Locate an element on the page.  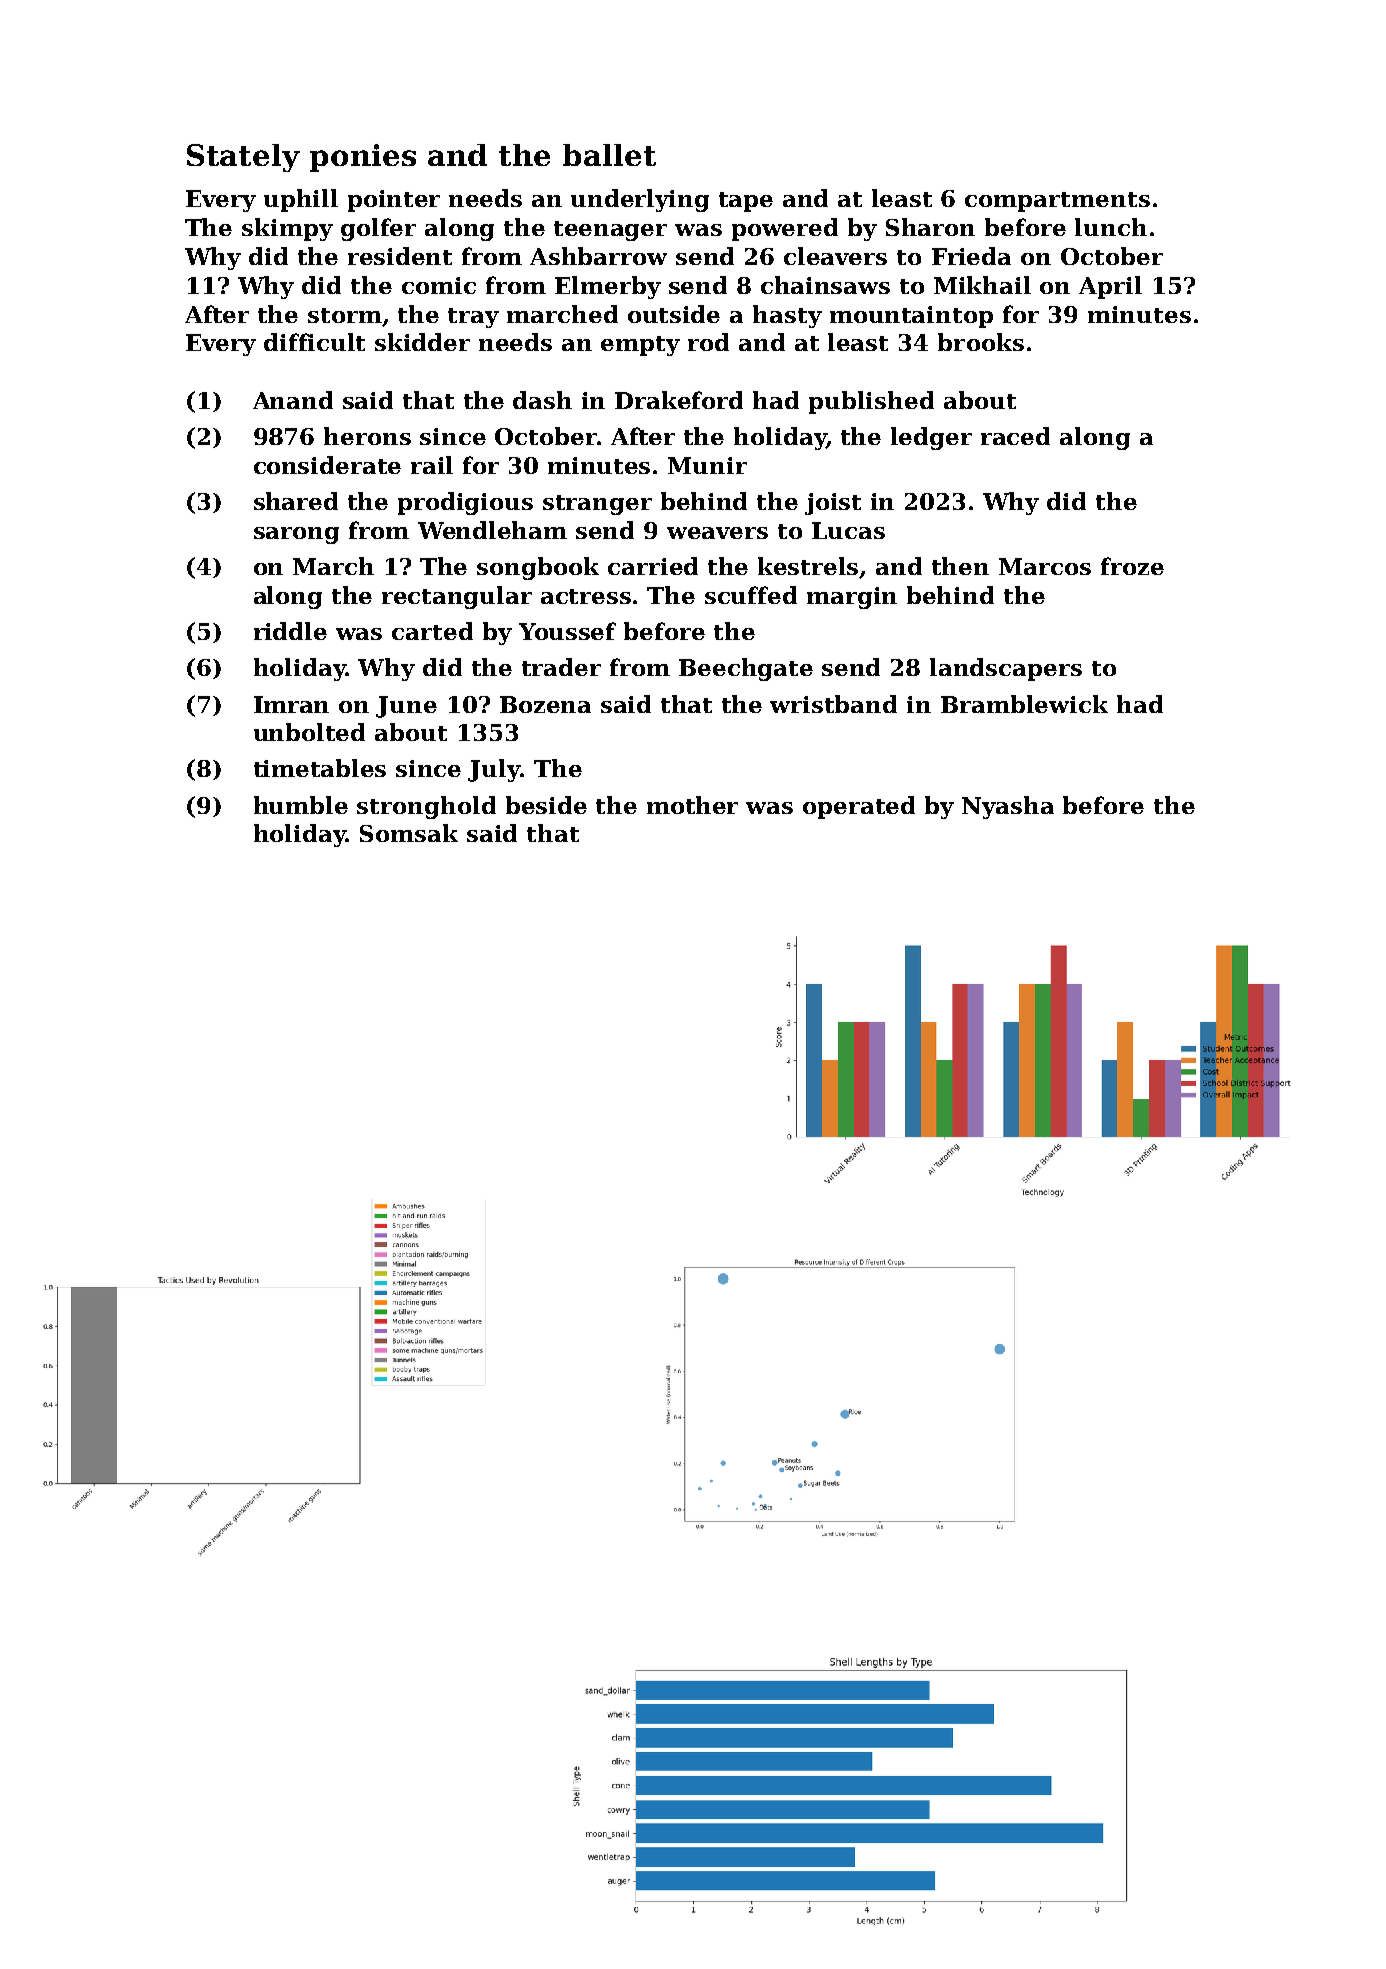
Sharon is located at coordinates (930, 227).
